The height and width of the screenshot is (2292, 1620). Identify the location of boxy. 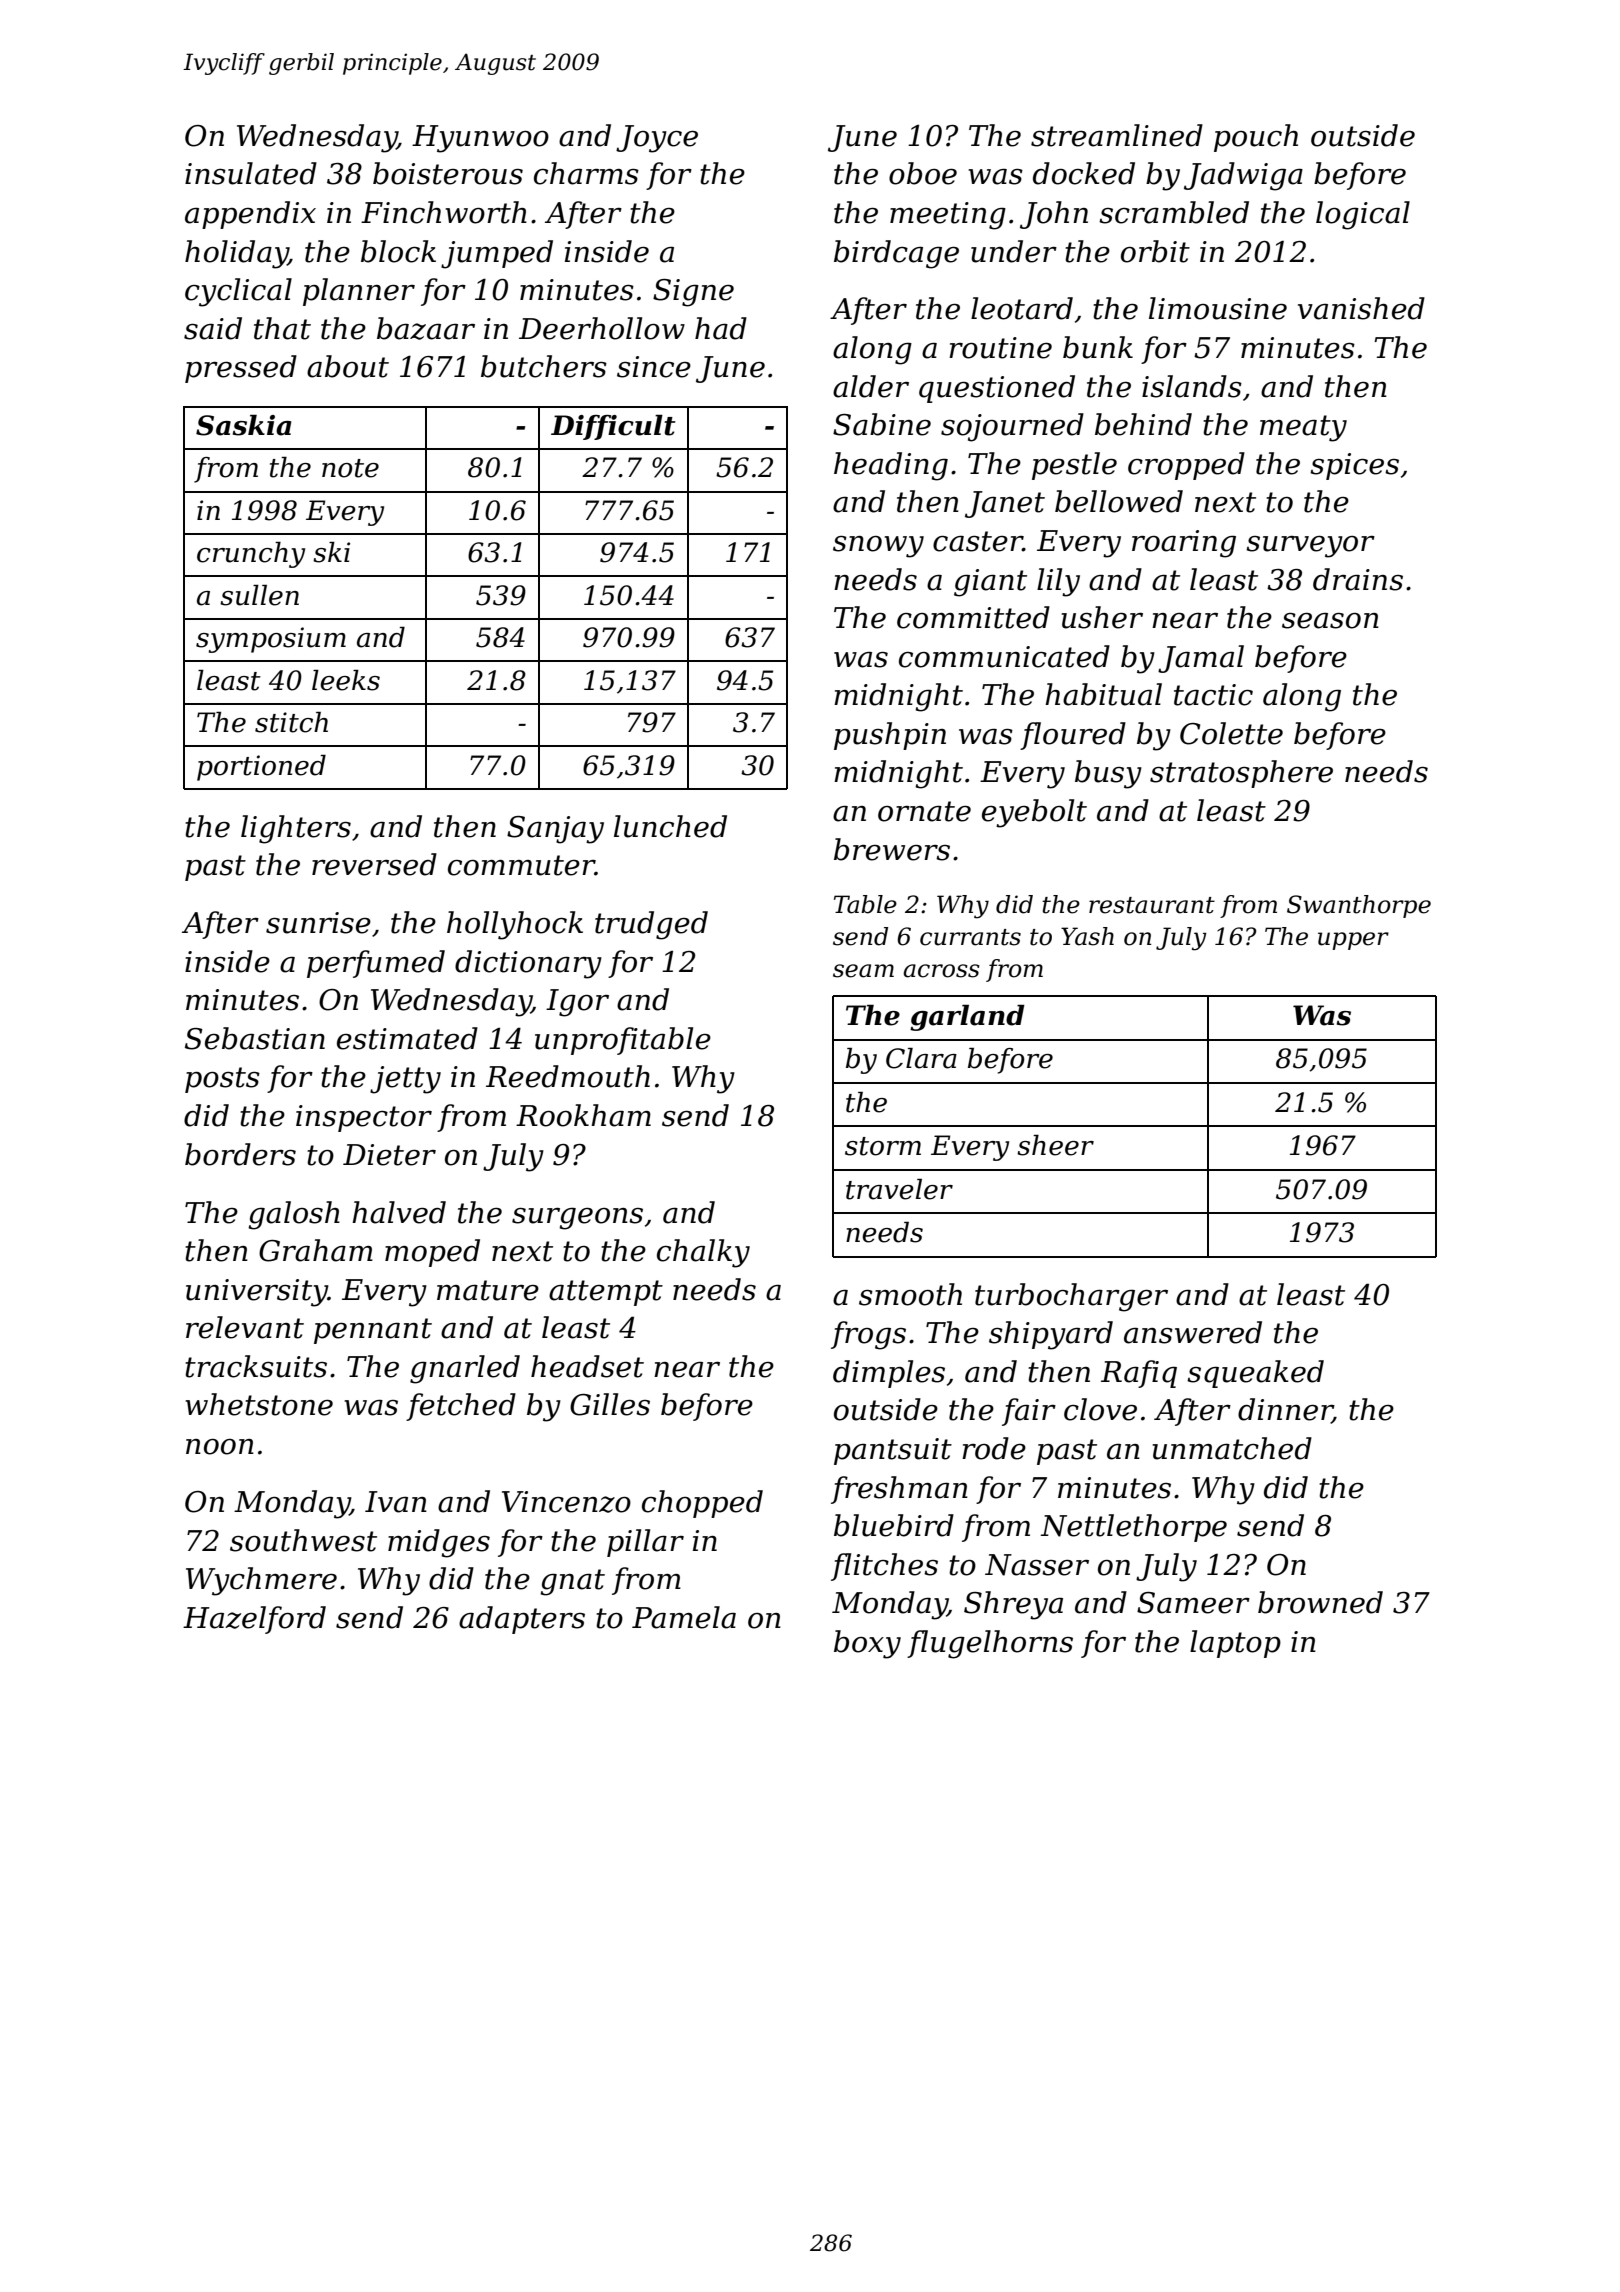
(867, 1644).
